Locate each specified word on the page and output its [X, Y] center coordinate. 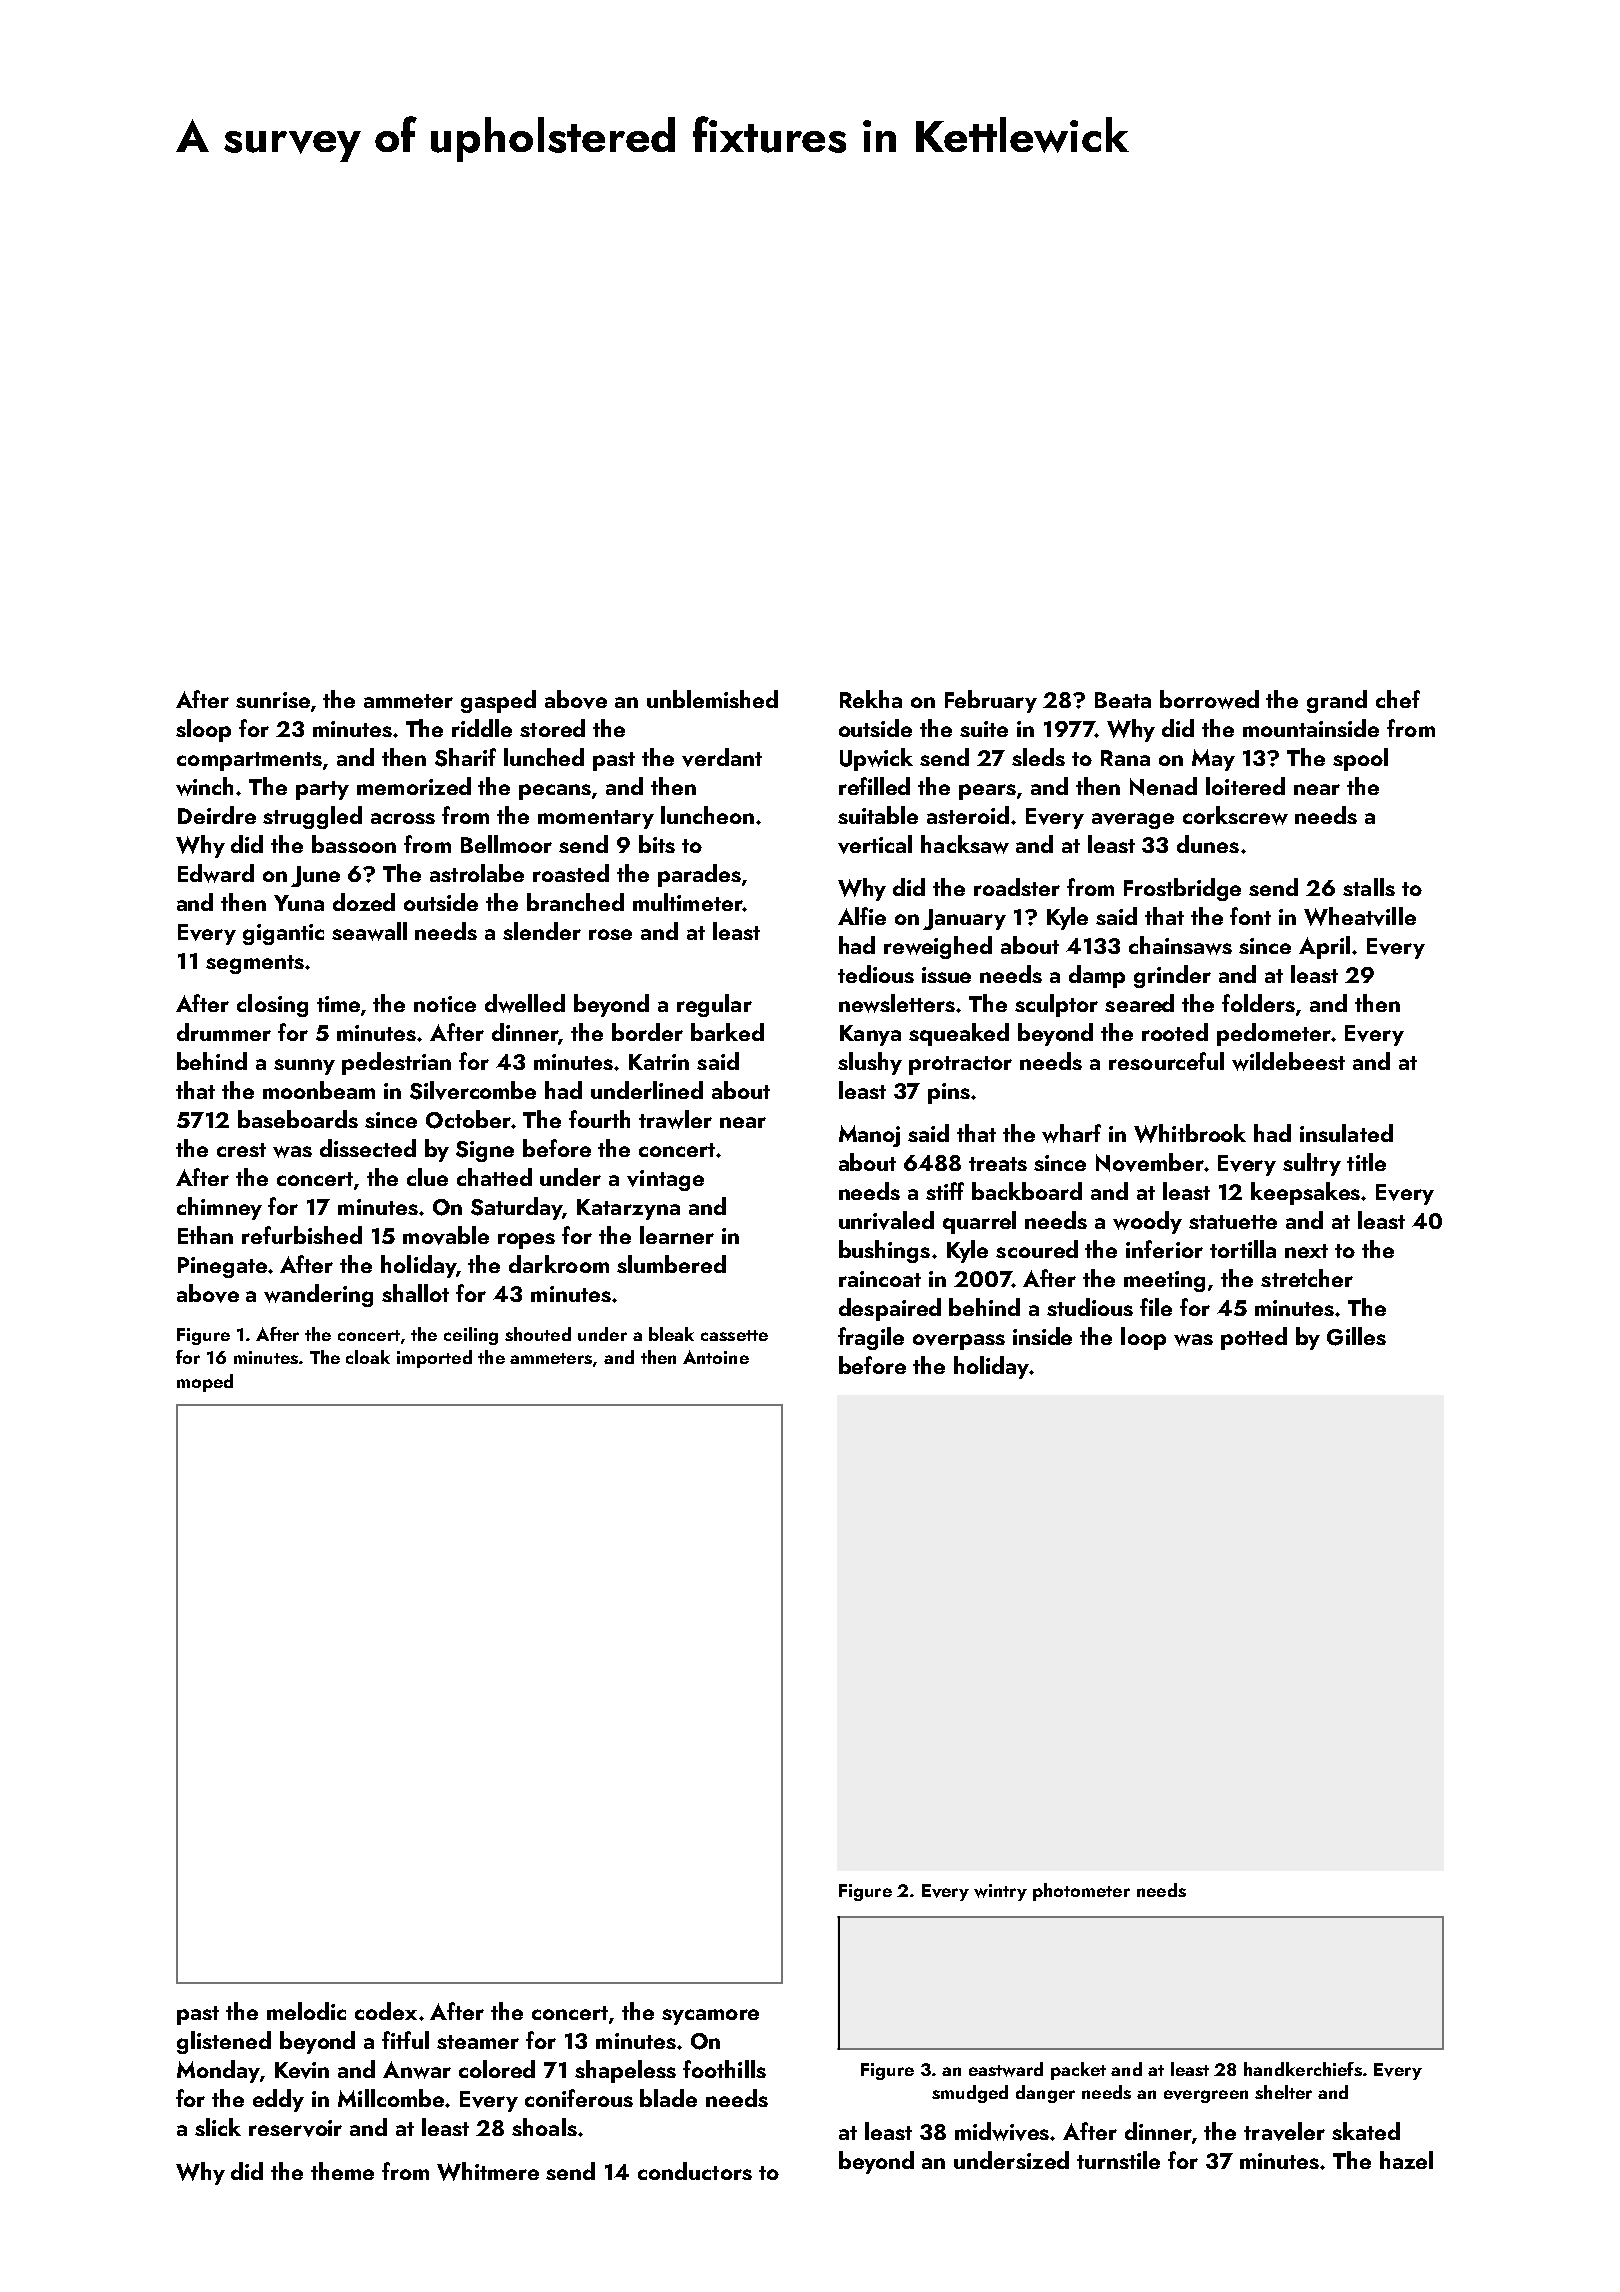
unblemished [712, 699]
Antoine [716, 1357]
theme [342, 2171]
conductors [695, 2171]
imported [434, 1359]
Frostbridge [1182, 889]
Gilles [1356, 1336]
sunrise [273, 700]
